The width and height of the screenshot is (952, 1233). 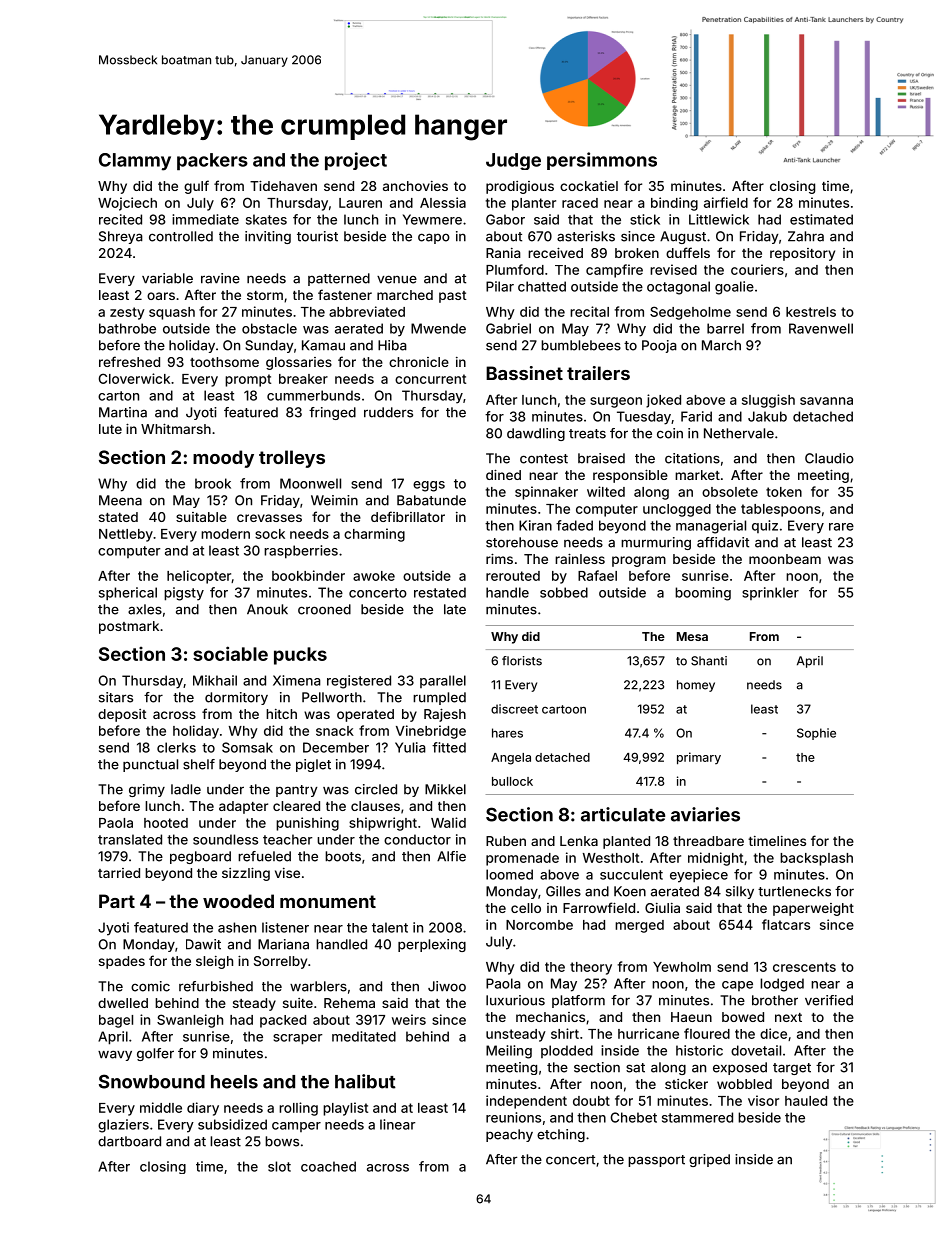 I want to click on Meiling, so click(x=509, y=1052).
